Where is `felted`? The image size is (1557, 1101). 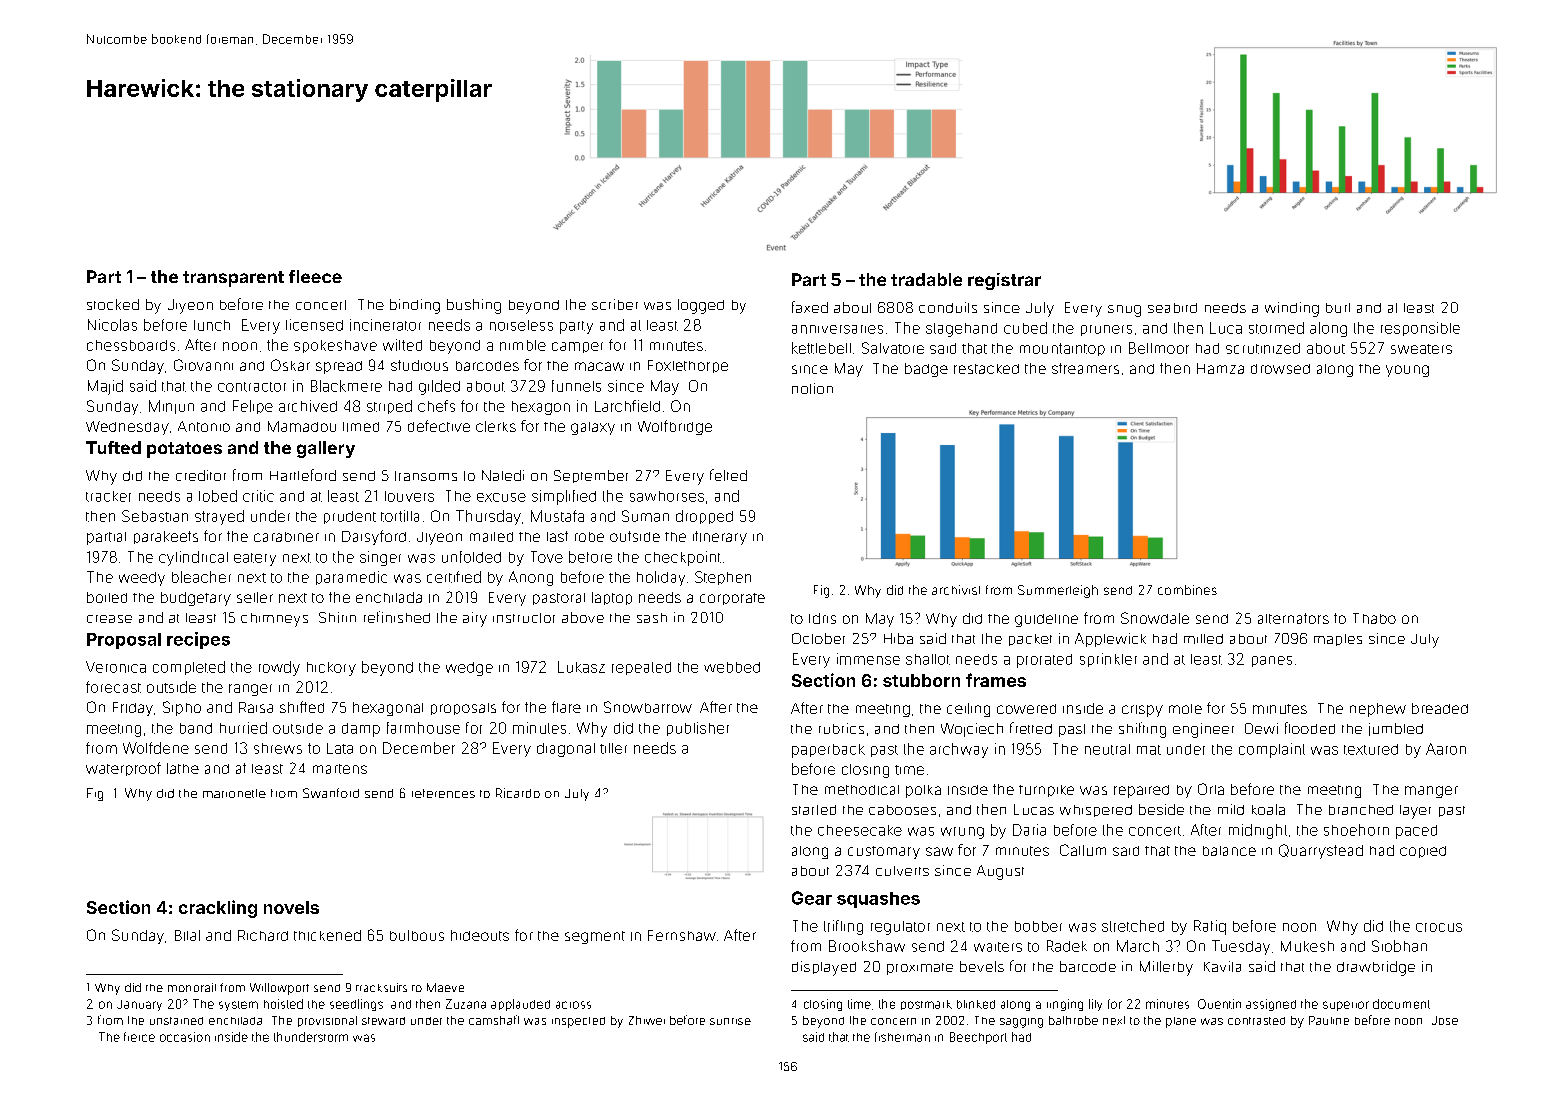 felted is located at coordinates (728, 475).
